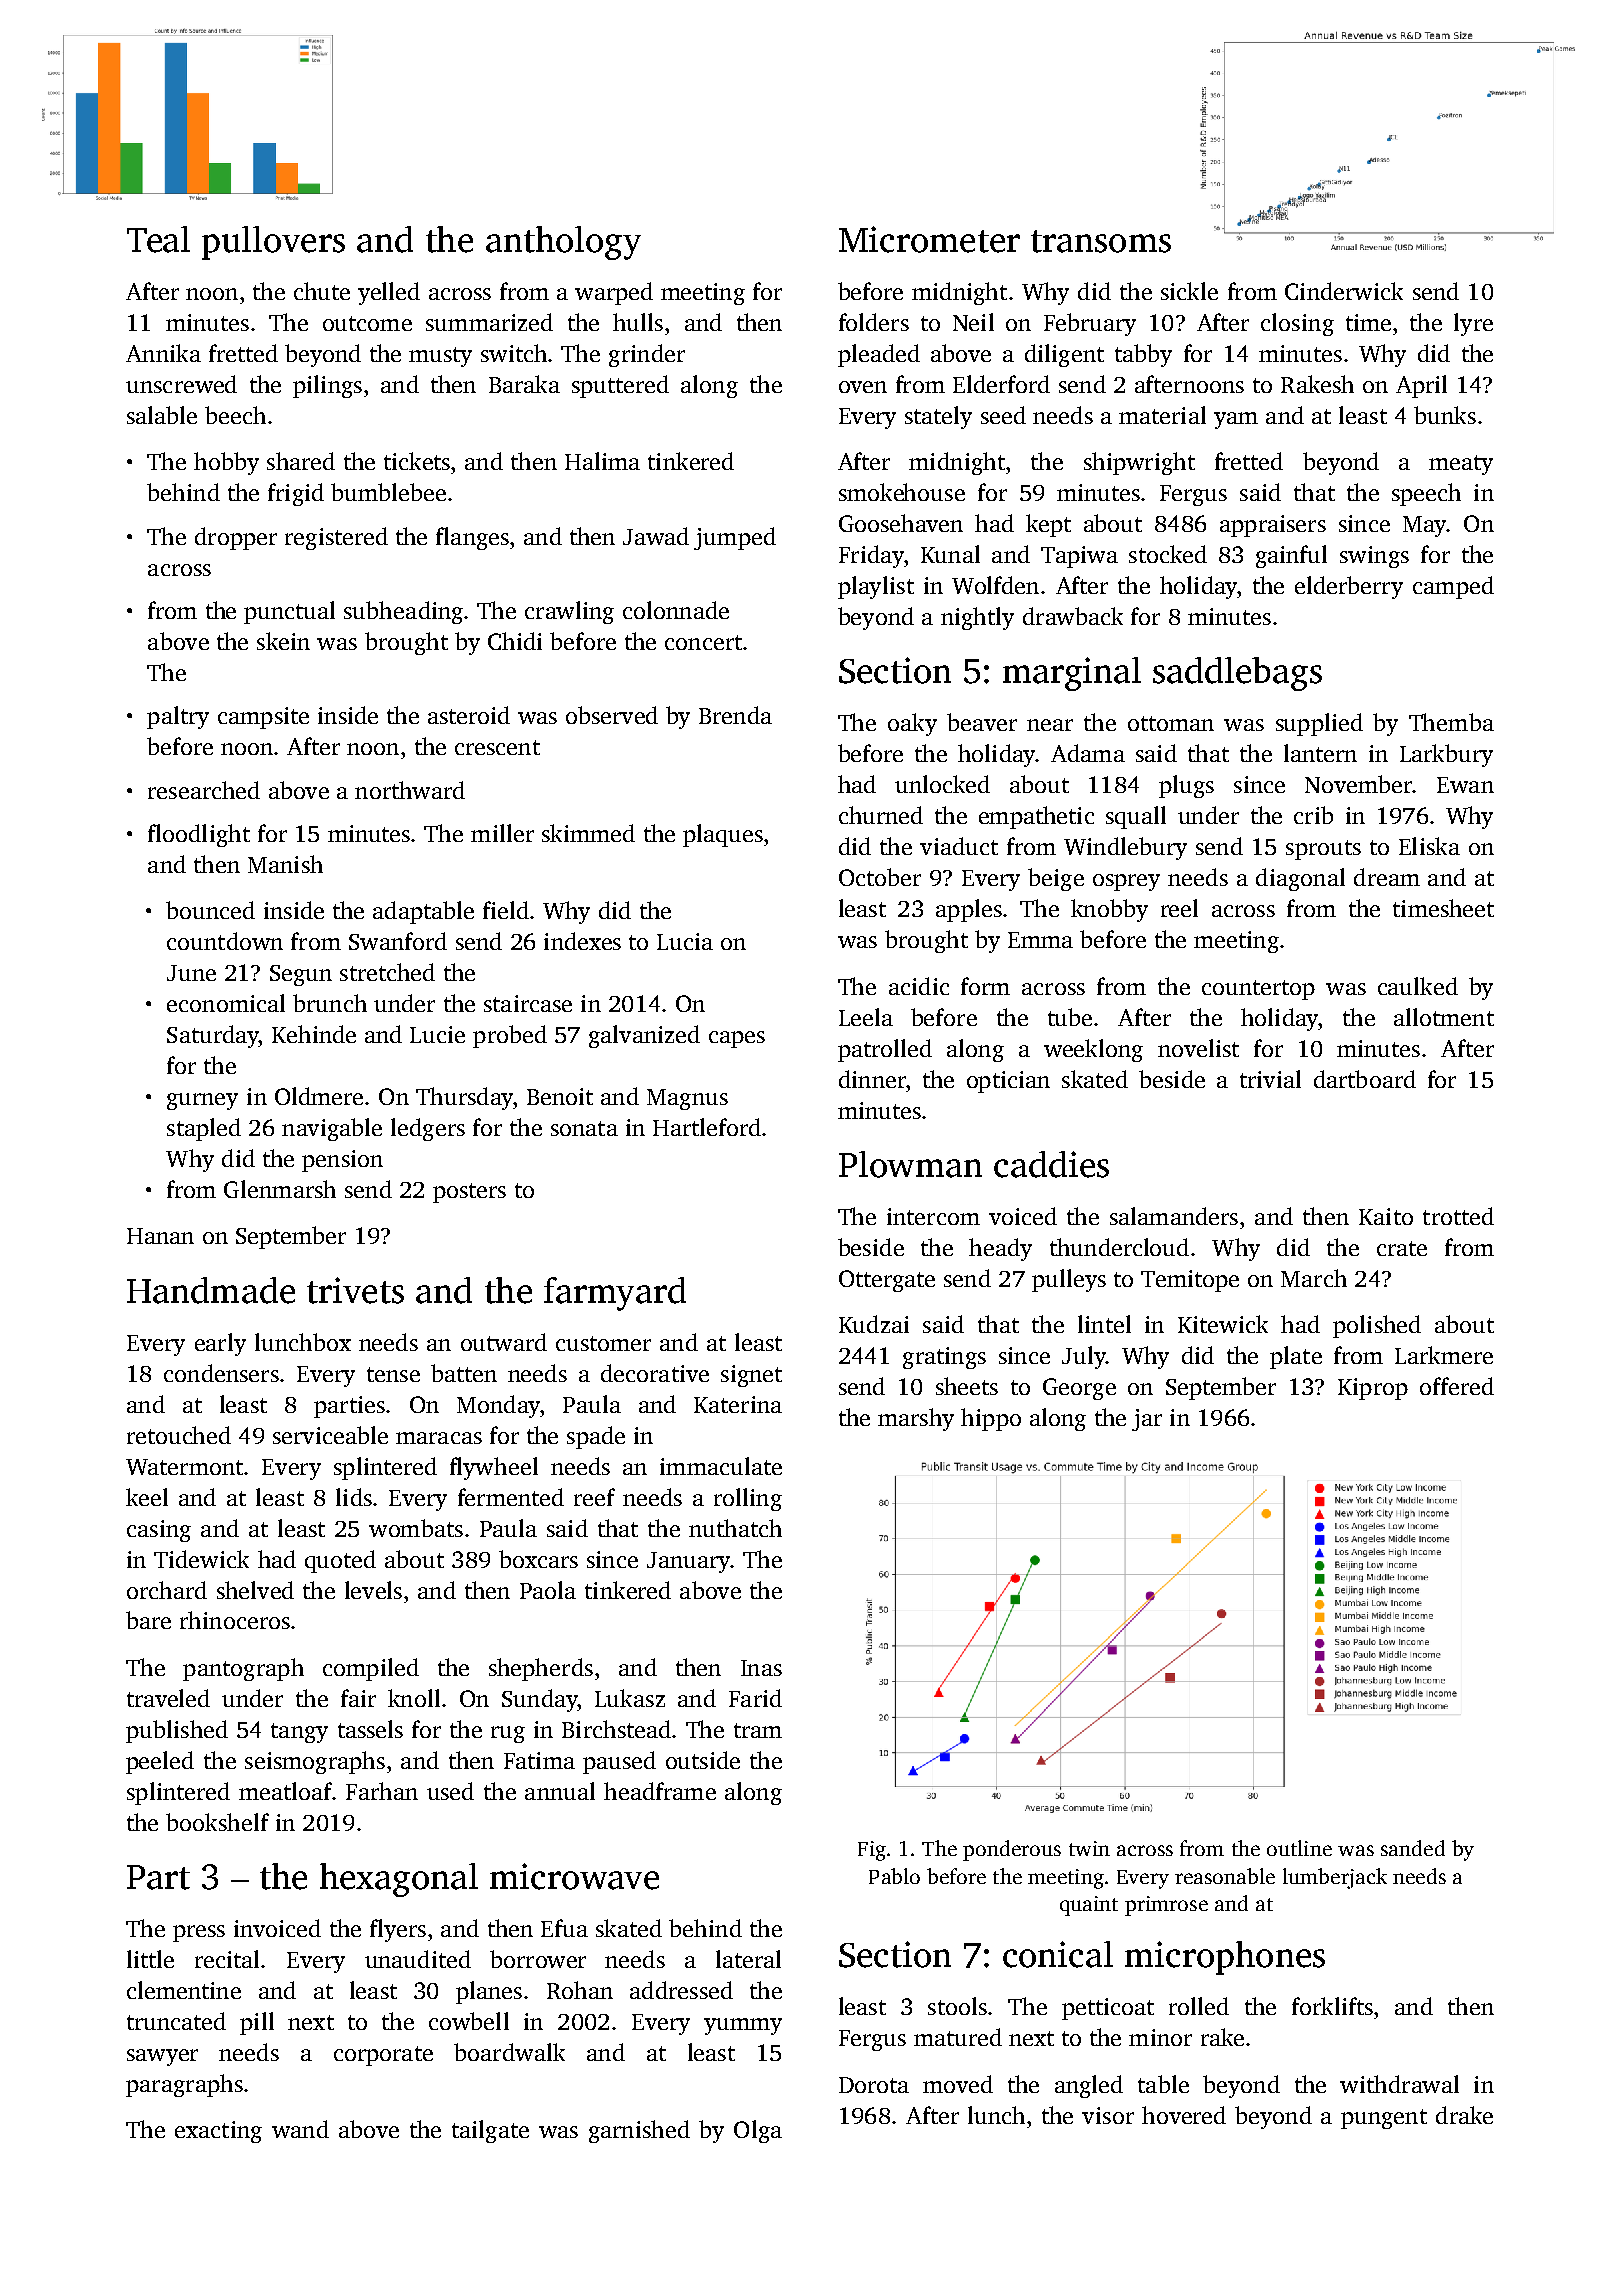 The height and width of the screenshot is (2292, 1620). I want to click on Plowman, so click(910, 1164).
